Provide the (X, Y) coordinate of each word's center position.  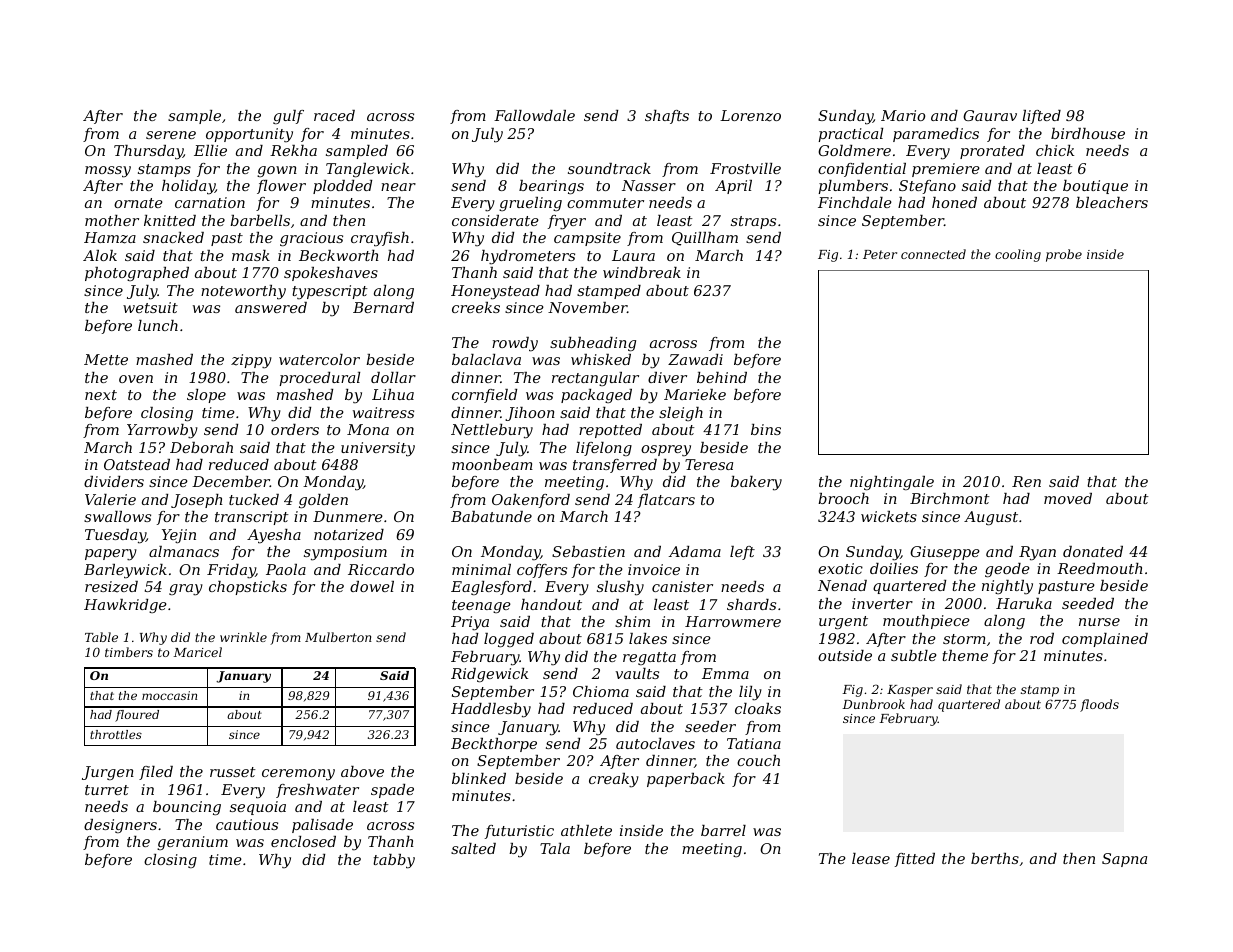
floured (137, 716)
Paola (286, 569)
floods (1099, 705)
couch (758, 760)
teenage (481, 606)
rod (1042, 638)
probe (1064, 255)
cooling (1018, 255)
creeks (476, 307)
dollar (393, 377)
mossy (108, 172)
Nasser (649, 185)
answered (271, 307)
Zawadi (695, 359)
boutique (1095, 187)
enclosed (303, 841)
